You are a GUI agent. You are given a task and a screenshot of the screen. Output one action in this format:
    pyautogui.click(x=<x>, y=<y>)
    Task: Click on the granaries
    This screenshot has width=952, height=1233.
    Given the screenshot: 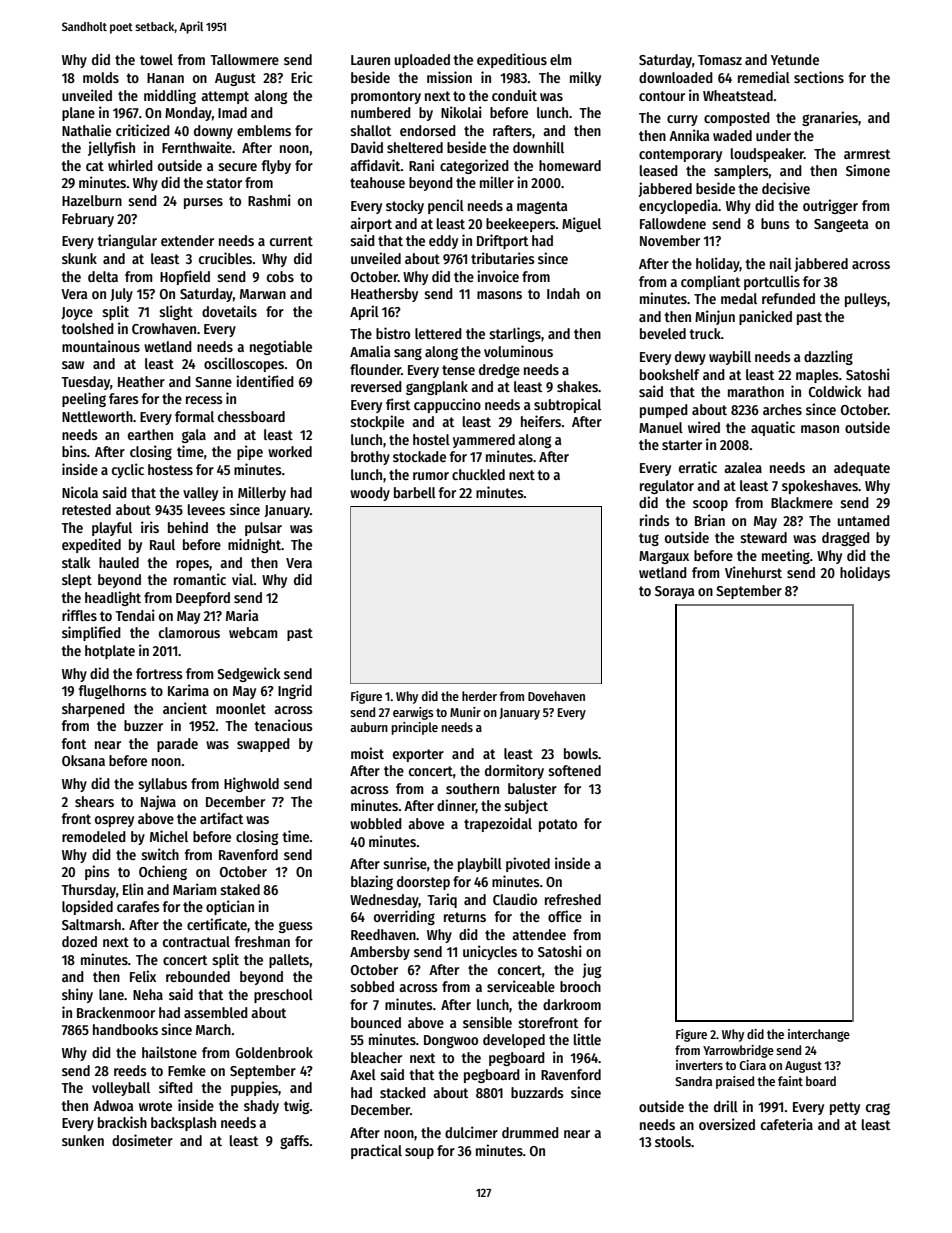 What is the action you would take?
    pyautogui.click(x=830, y=118)
